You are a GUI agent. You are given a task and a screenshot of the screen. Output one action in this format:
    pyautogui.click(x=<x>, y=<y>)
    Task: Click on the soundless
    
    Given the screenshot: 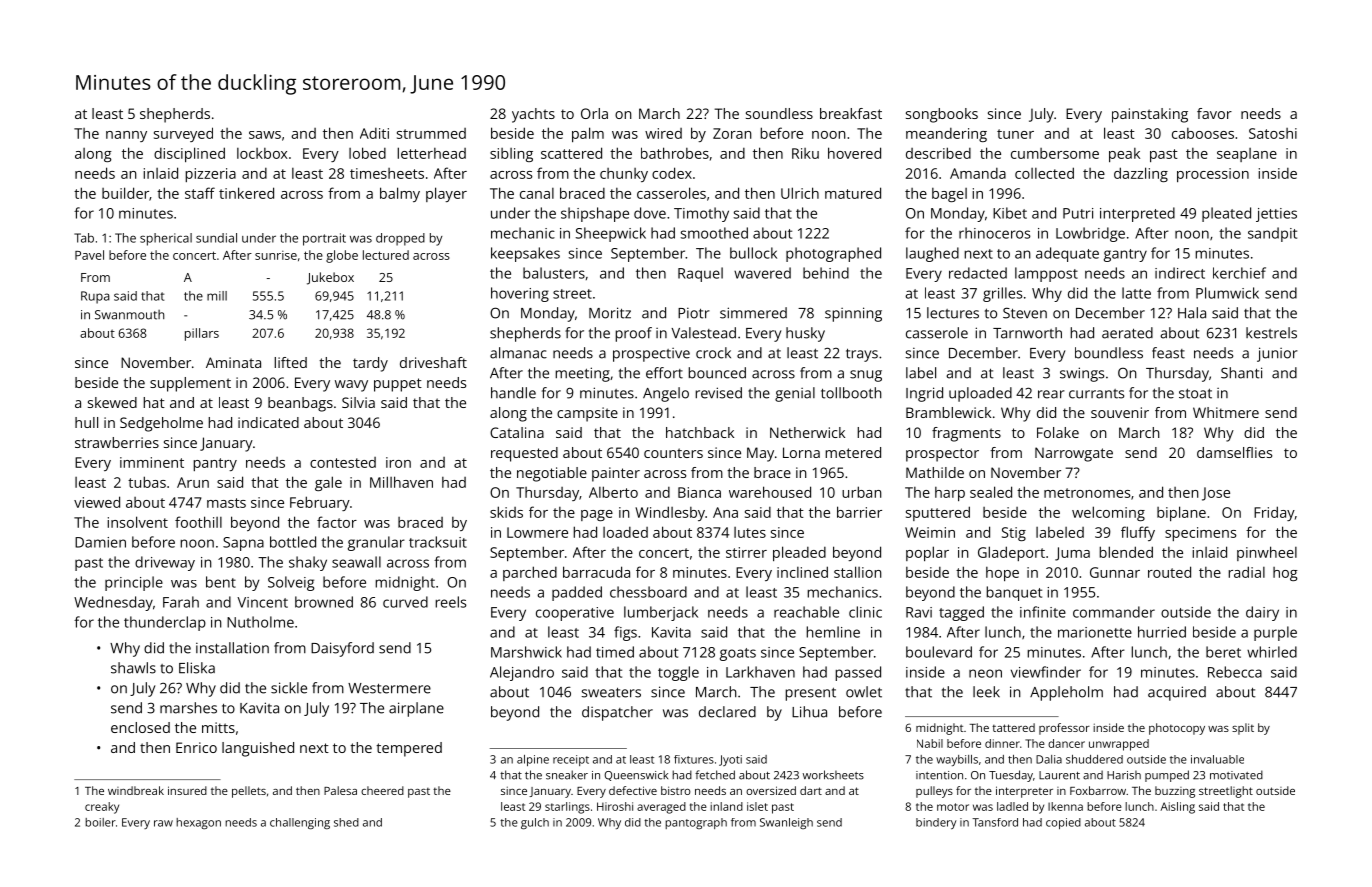 What is the action you would take?
    pyautogui.click(x=779, y=113)
